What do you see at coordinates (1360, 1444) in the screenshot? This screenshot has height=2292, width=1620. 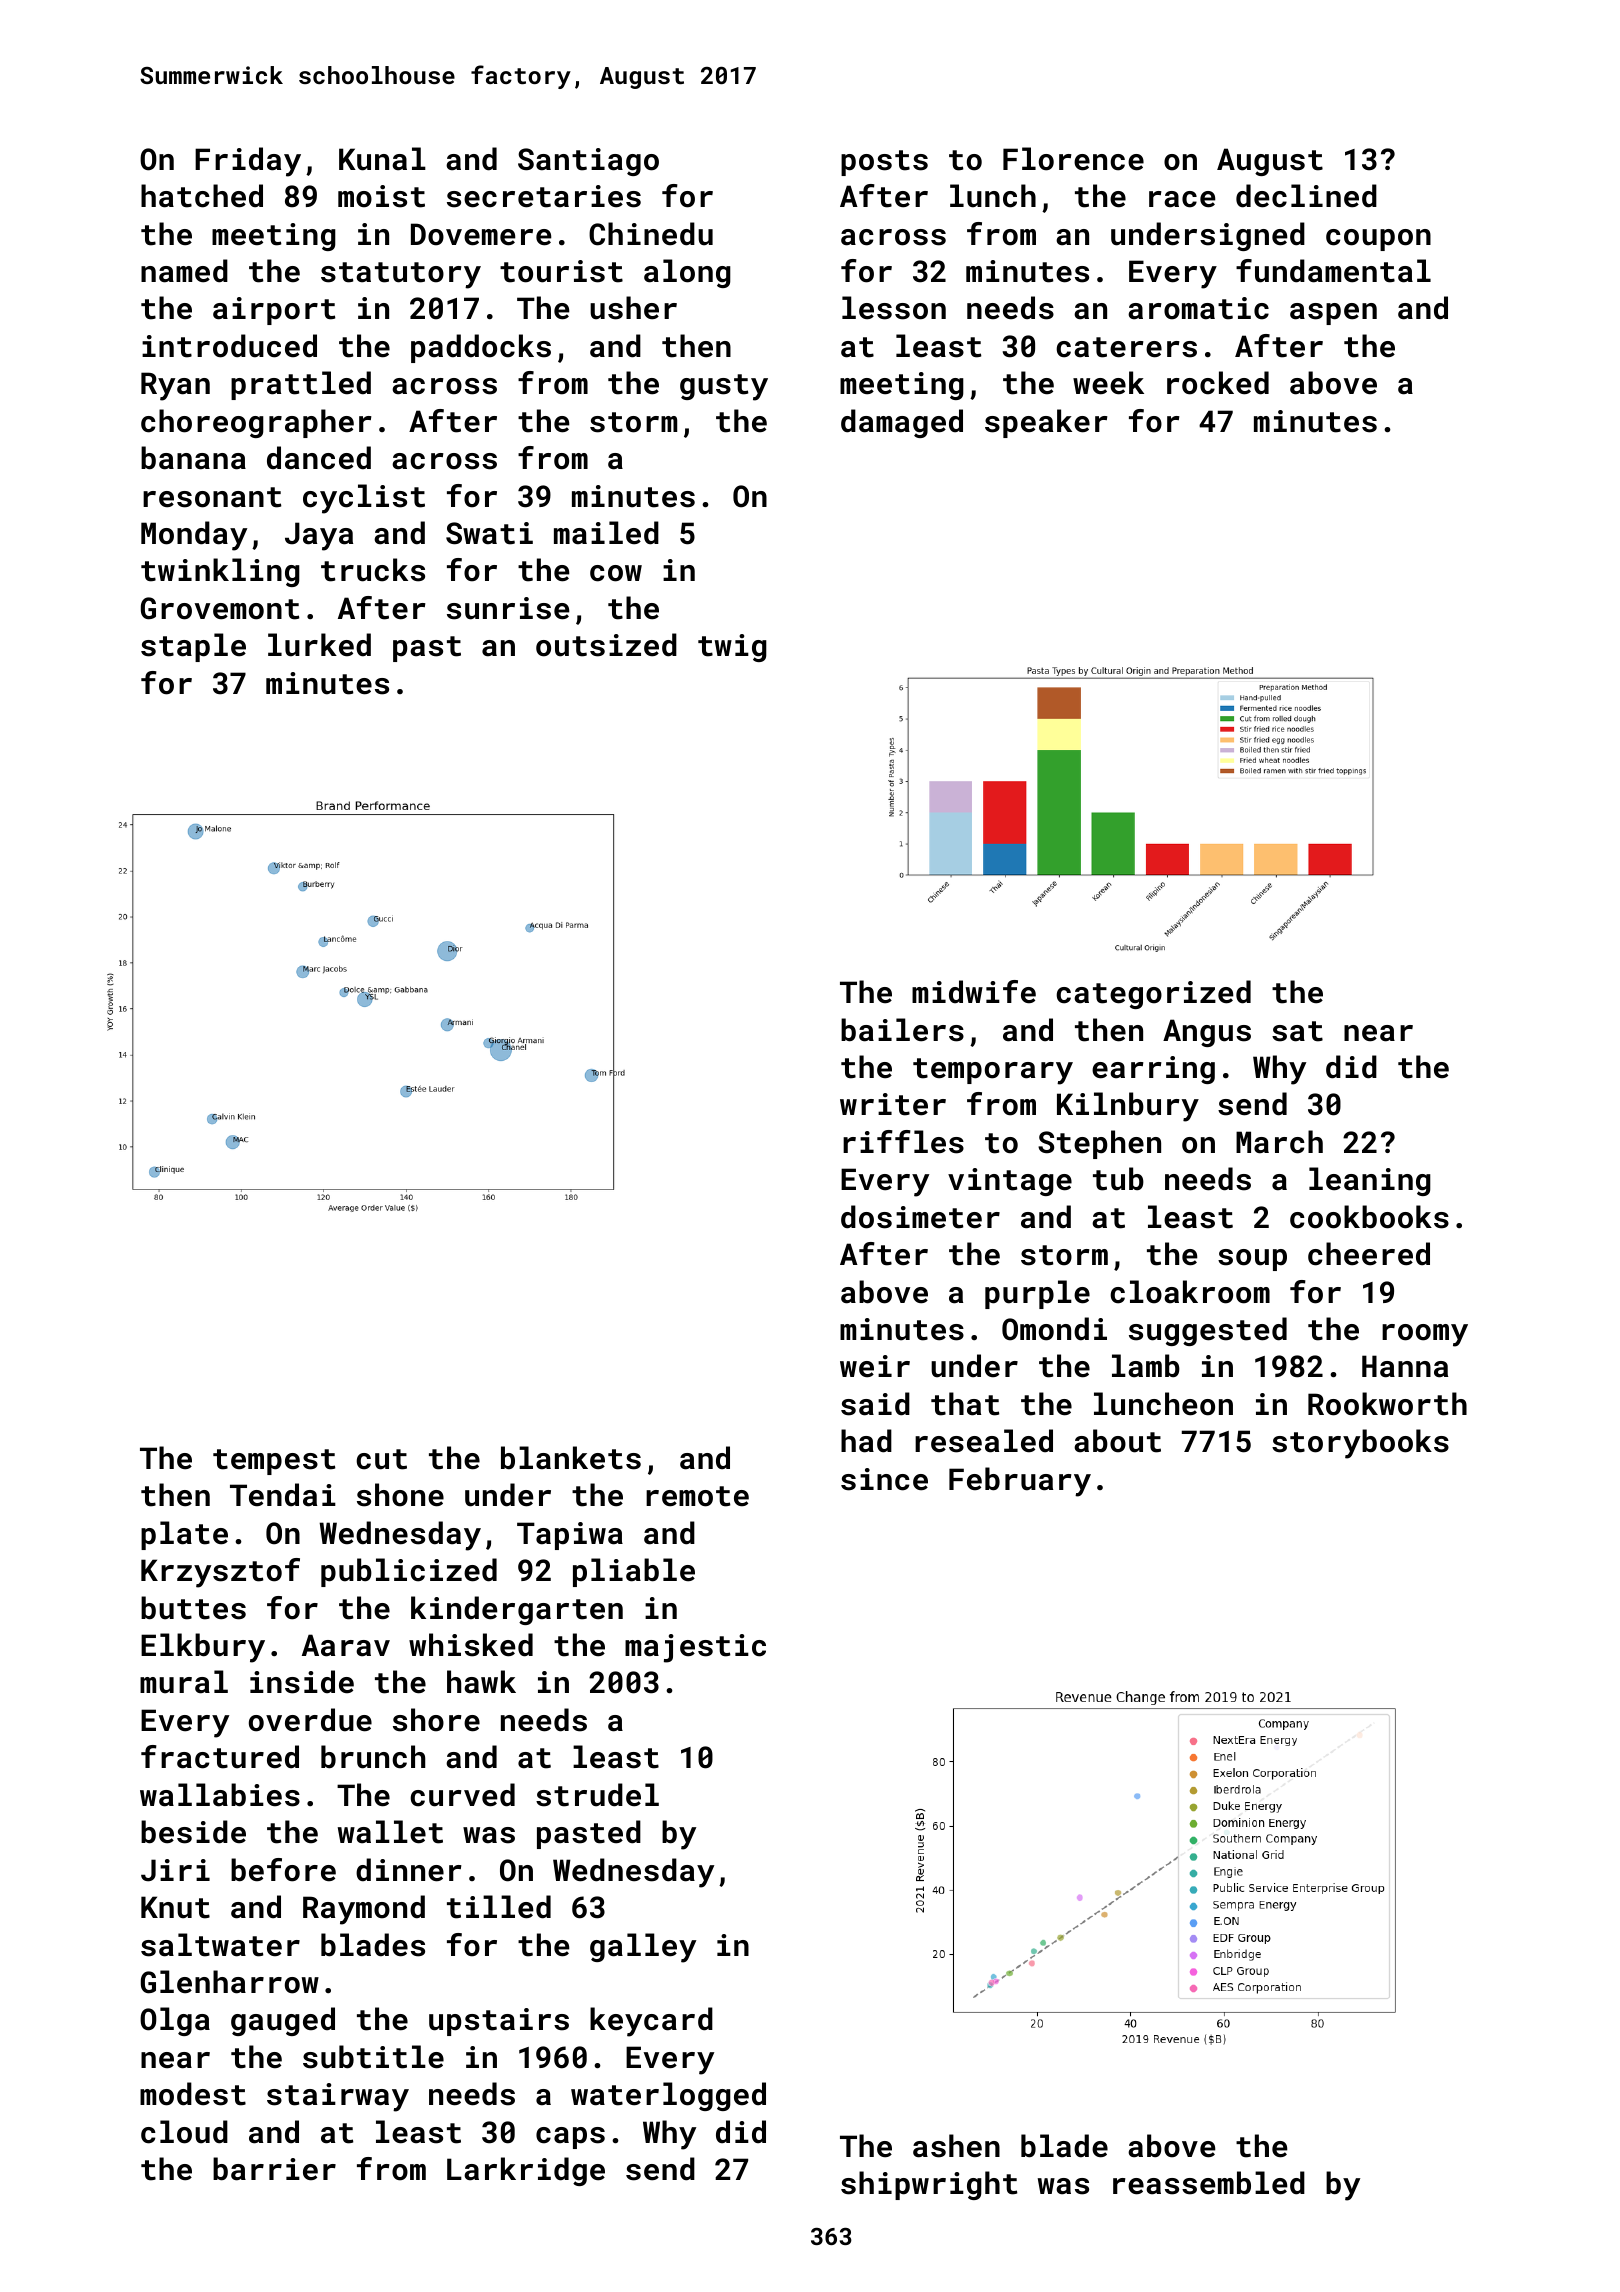 I see `storybooks` at bounding box center [1360, 1444].
